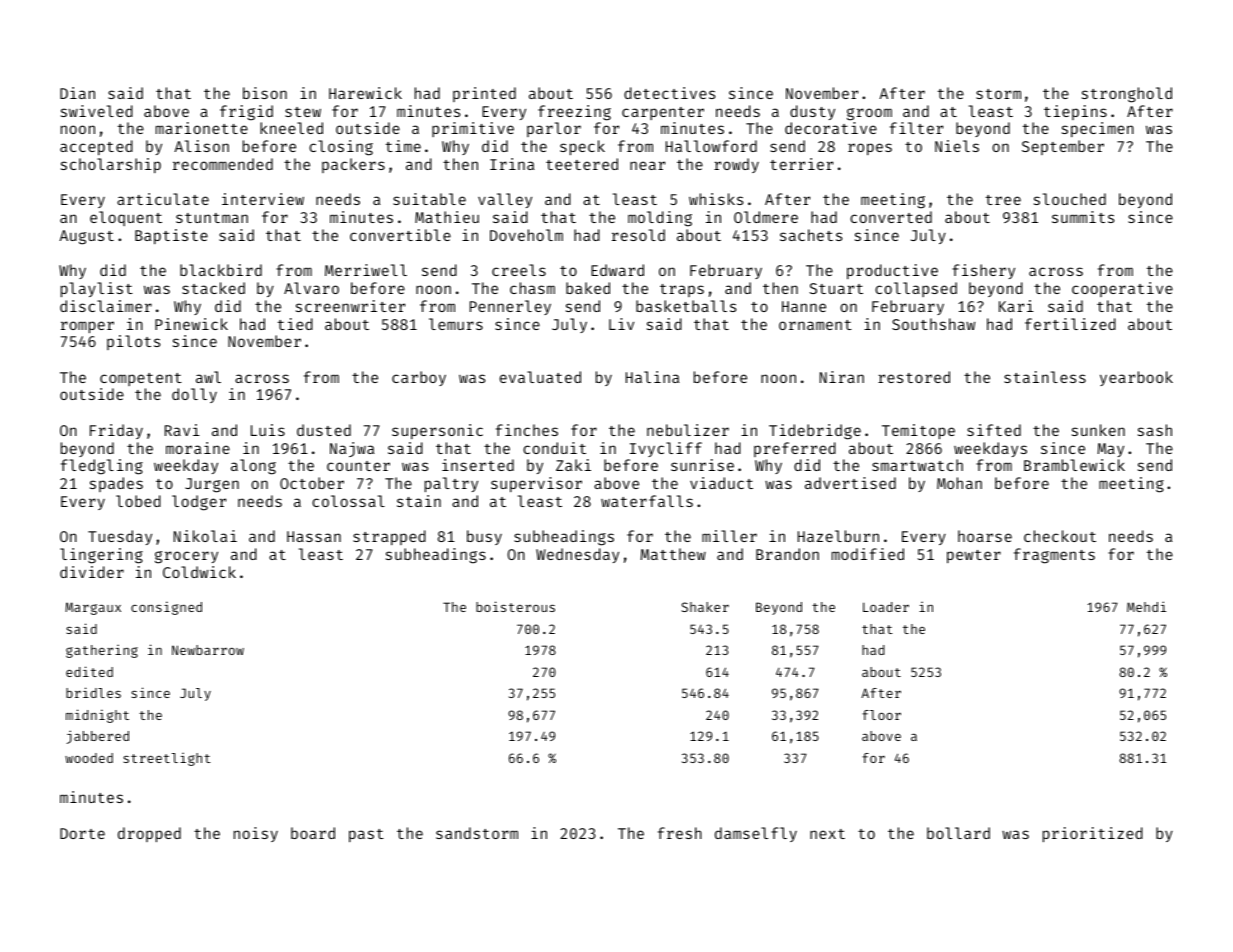  Describe the element at coordinates (106, 306) in the image. I see `disclaimer` at that location.
